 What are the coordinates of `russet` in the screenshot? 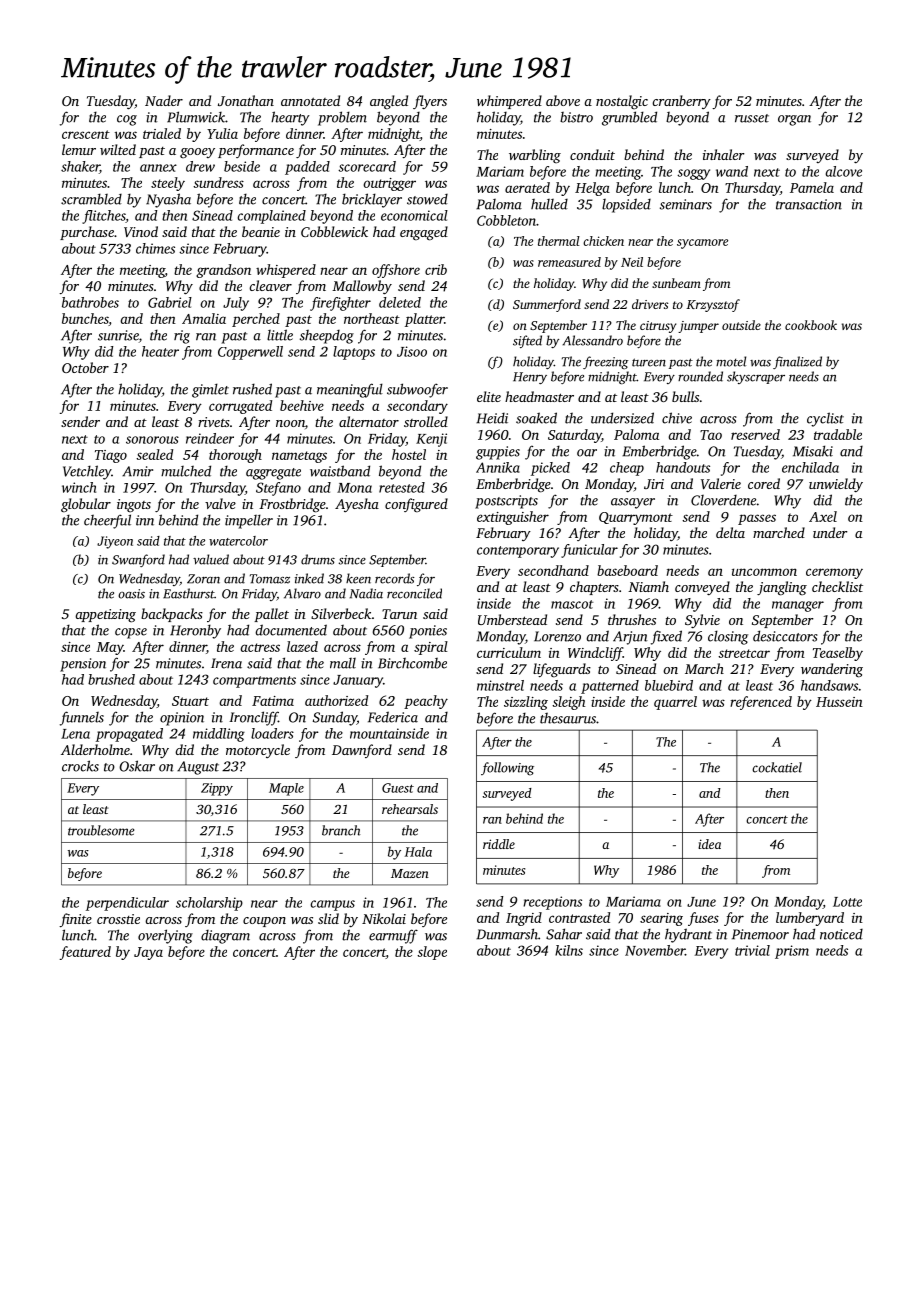 It's located at (752, 118).
